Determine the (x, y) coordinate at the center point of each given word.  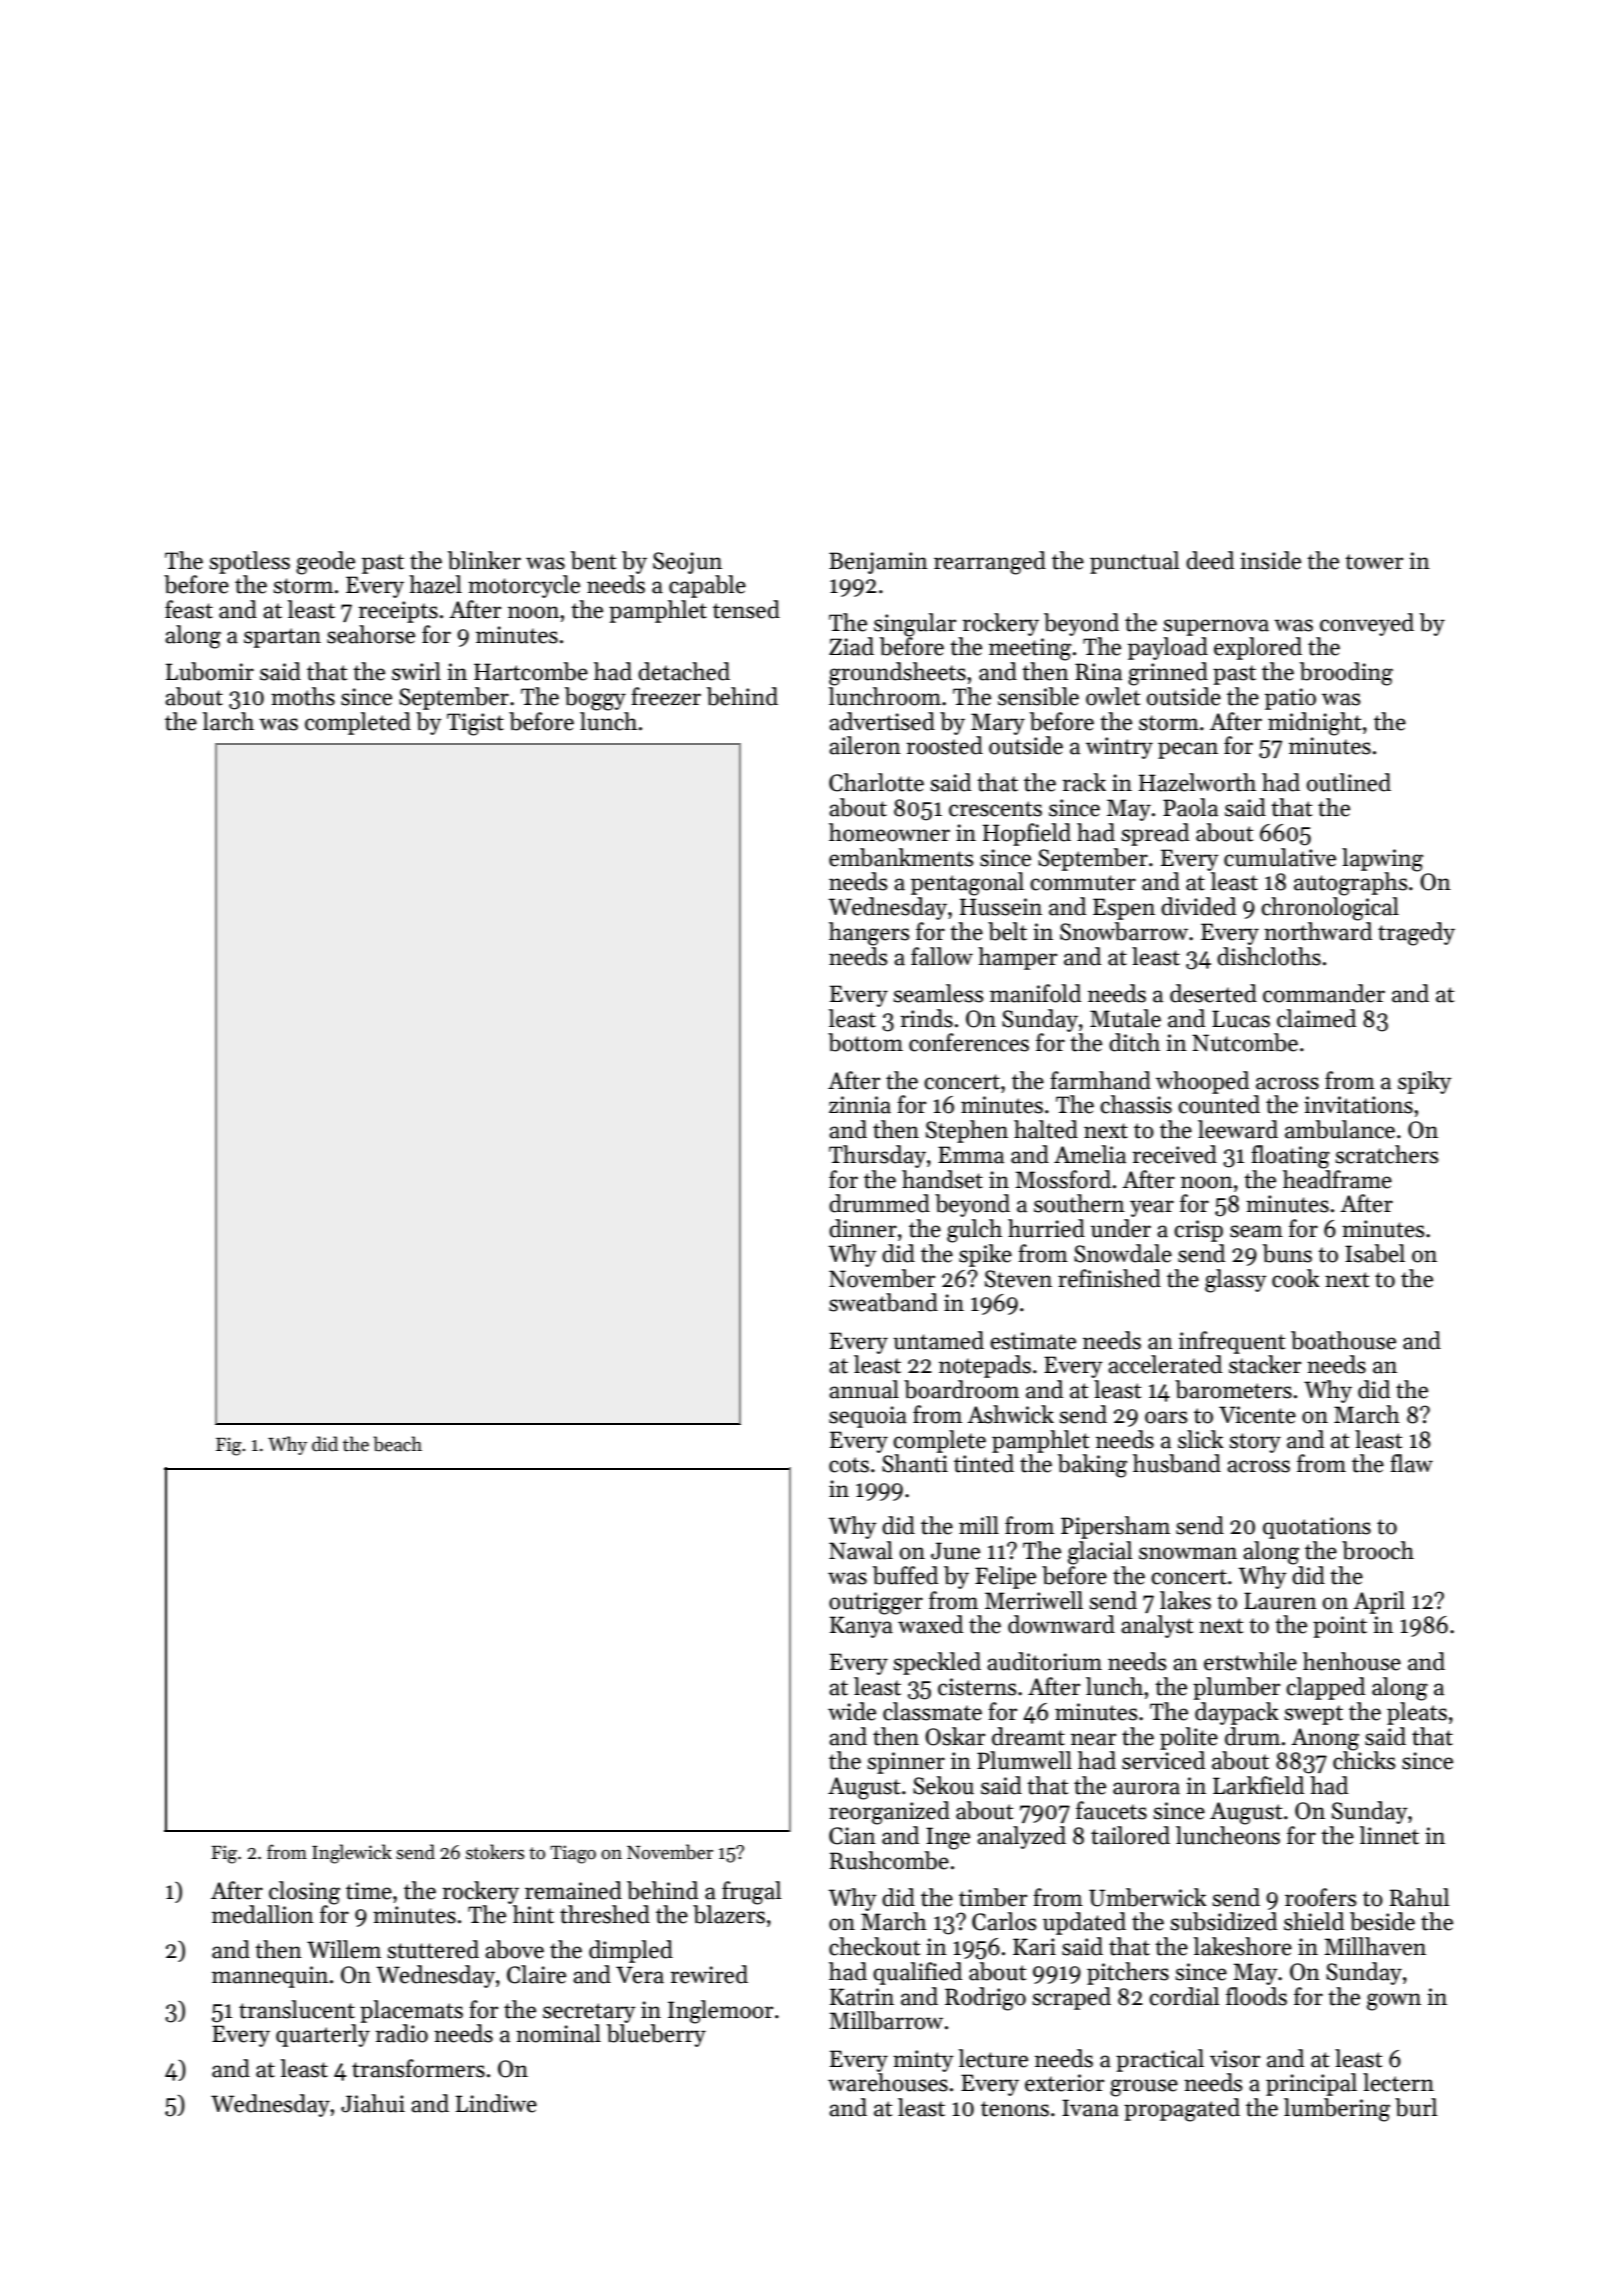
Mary (998, 724)
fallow (942, 956)
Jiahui (373, 2103)
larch (228, 721)
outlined (1349, 782)
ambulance (1340, 1129)
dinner (863, 1228)
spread (1155, 834)
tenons (1015, 2109)
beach (397, 1444)
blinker (484, 560)
